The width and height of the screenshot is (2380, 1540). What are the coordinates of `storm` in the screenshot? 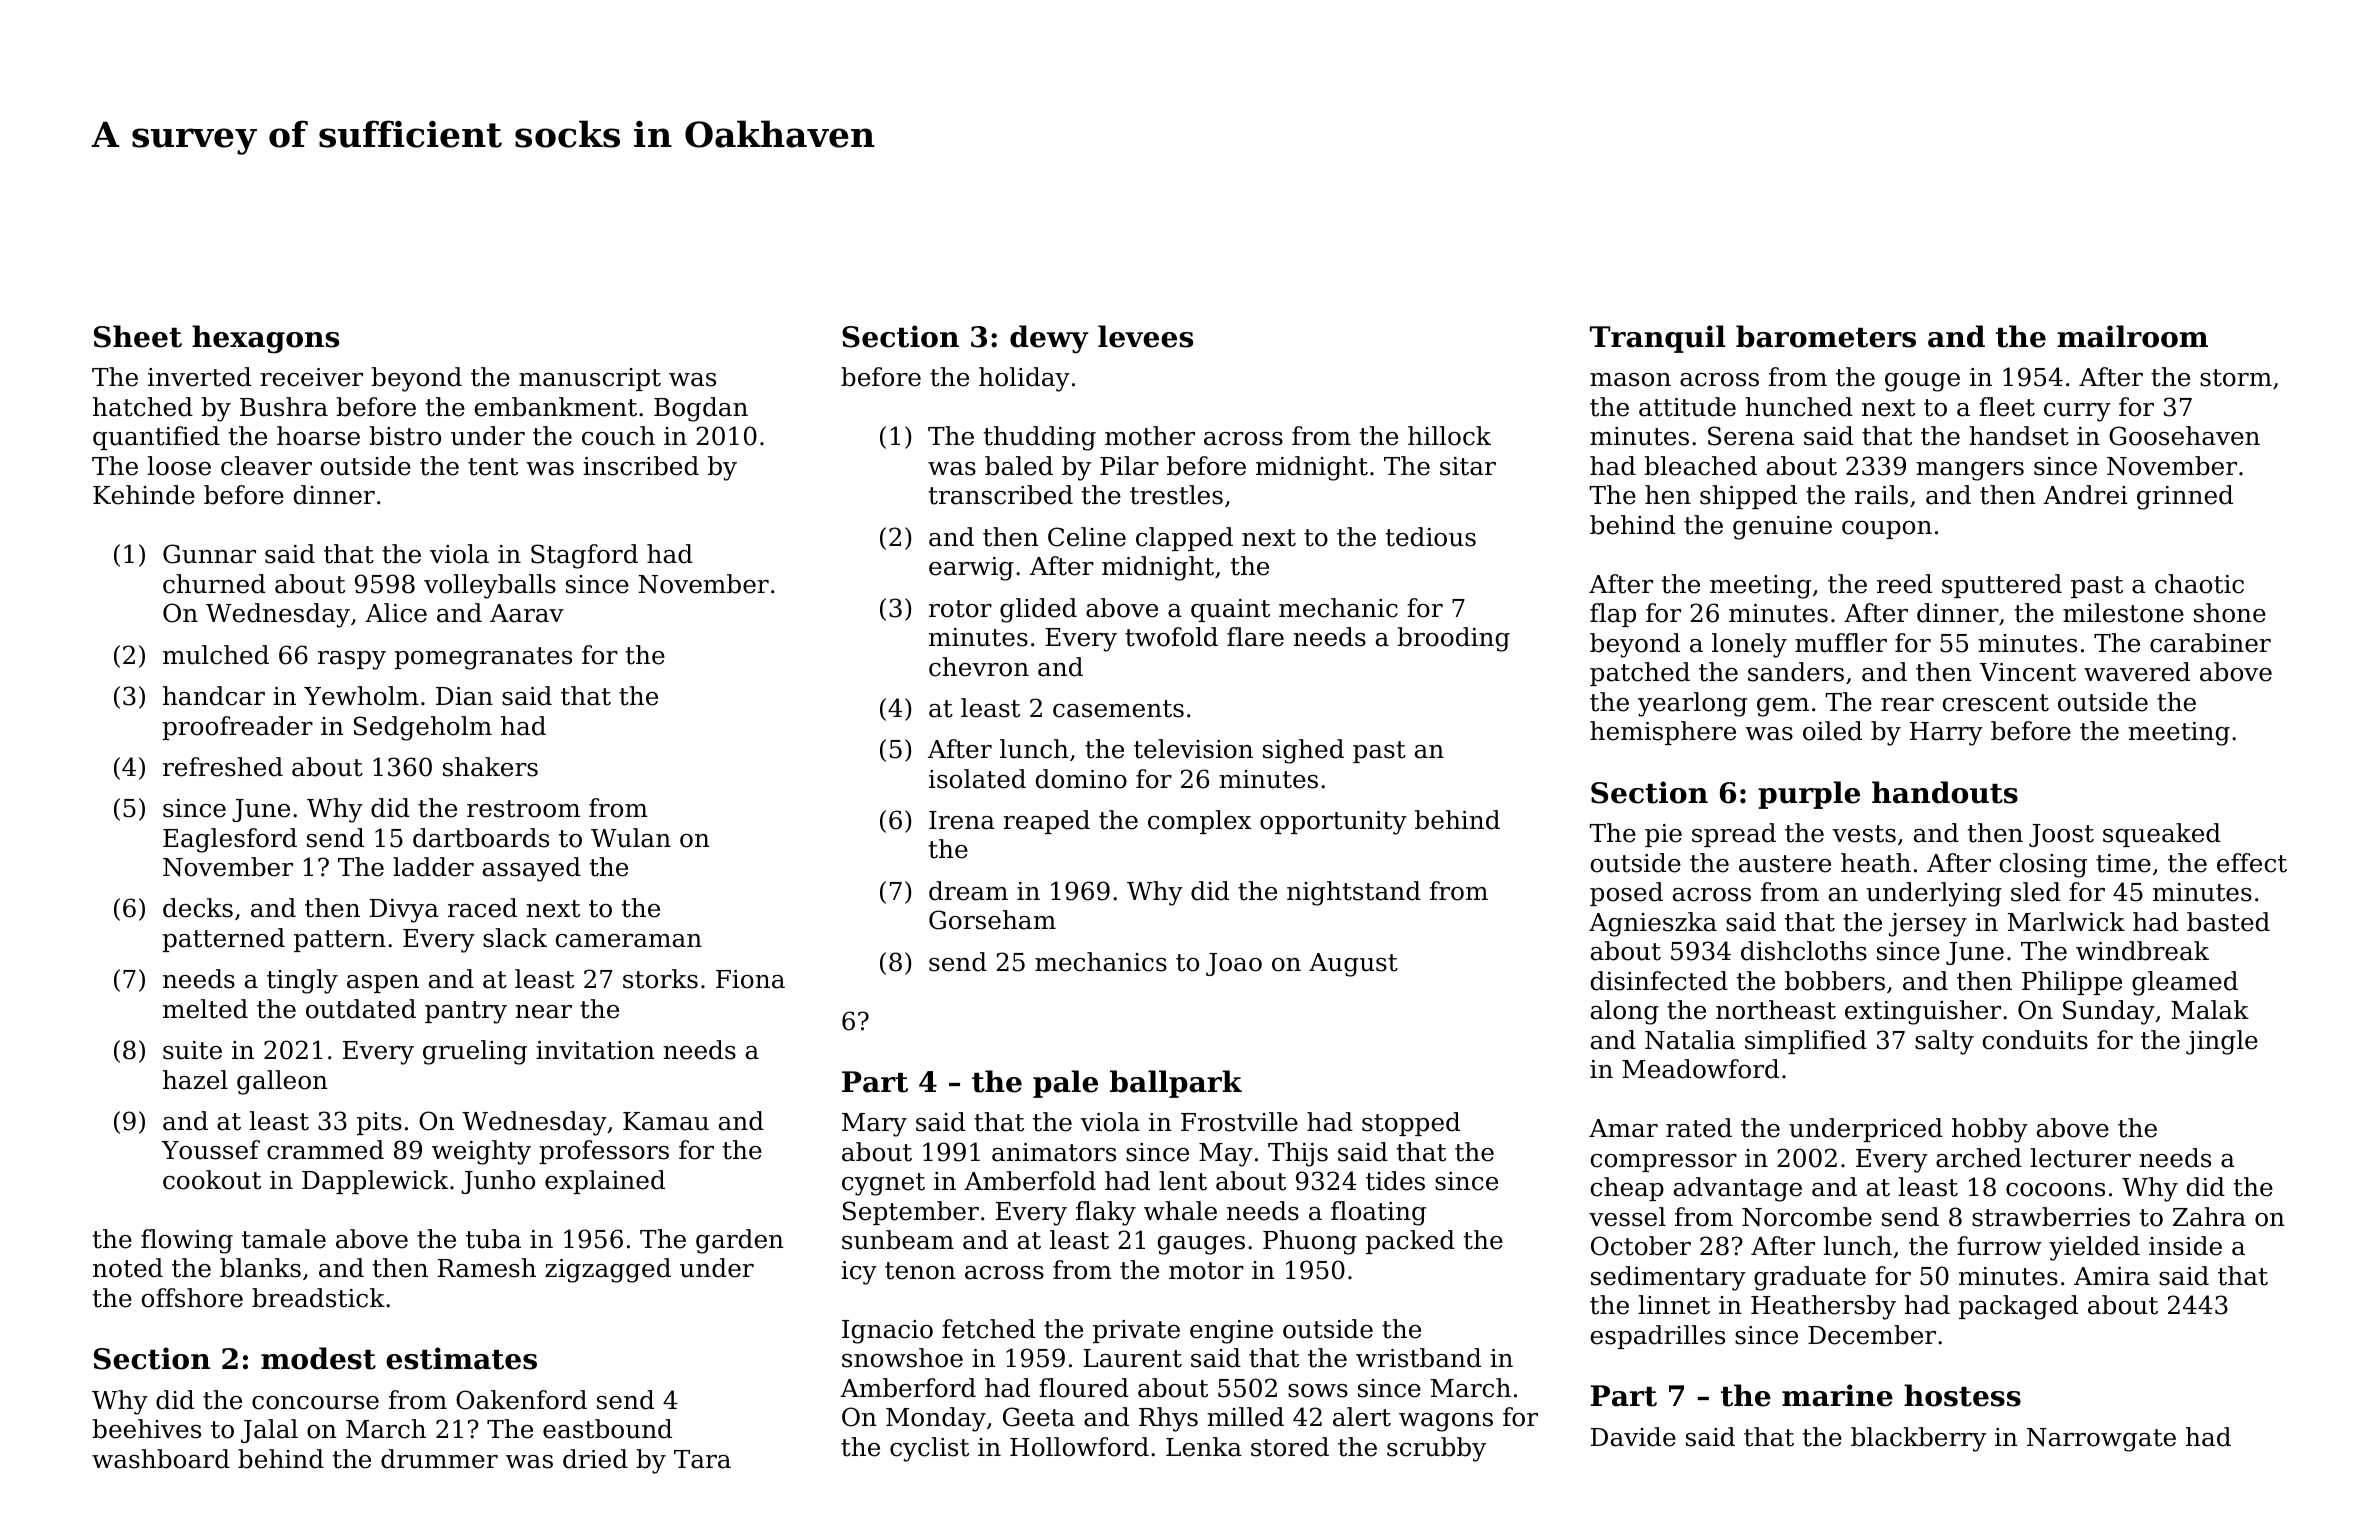 It's located at (2236, 378).
